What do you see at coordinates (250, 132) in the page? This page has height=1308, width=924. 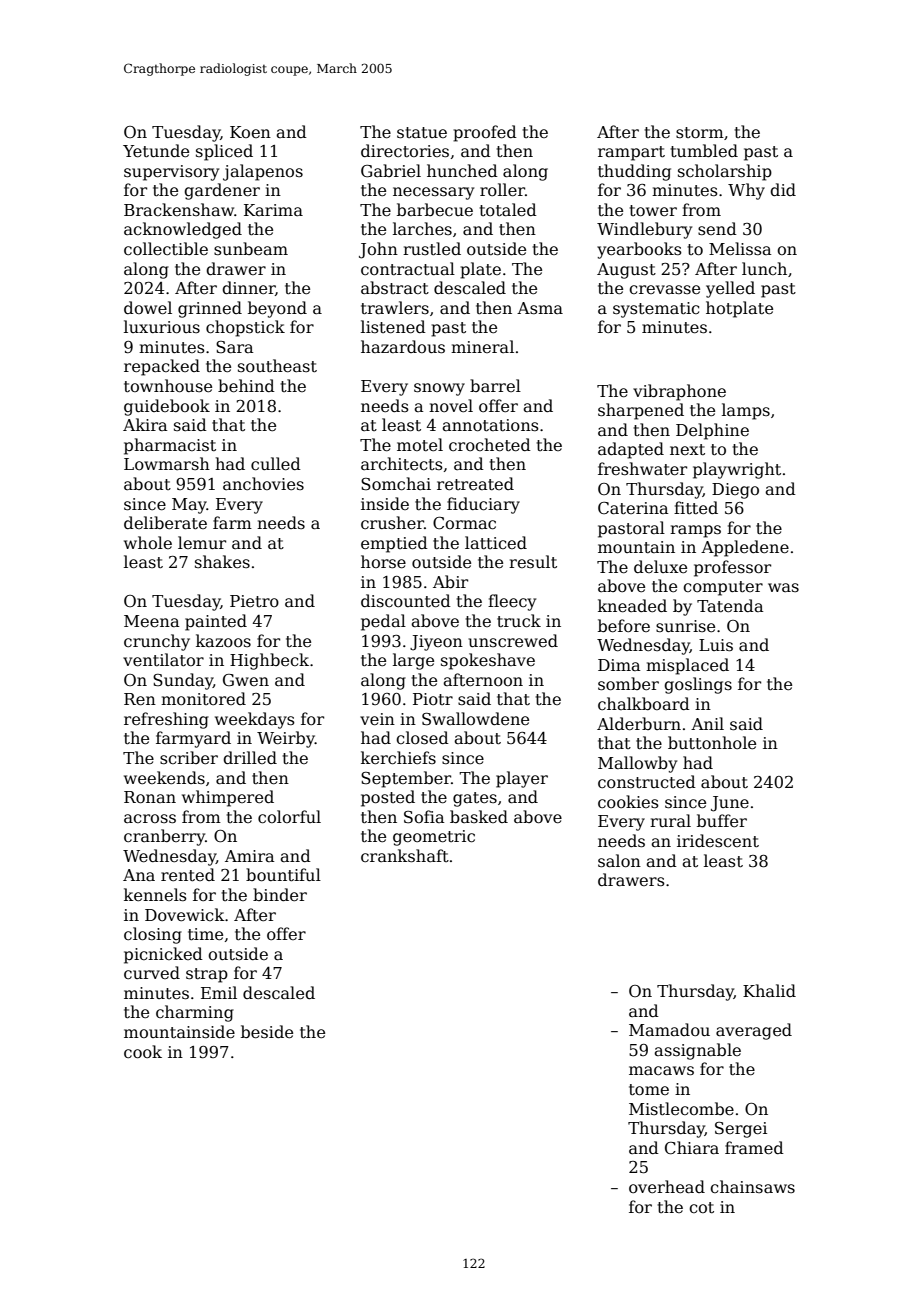 I see `Koen` at bounding box center [250, 132].
